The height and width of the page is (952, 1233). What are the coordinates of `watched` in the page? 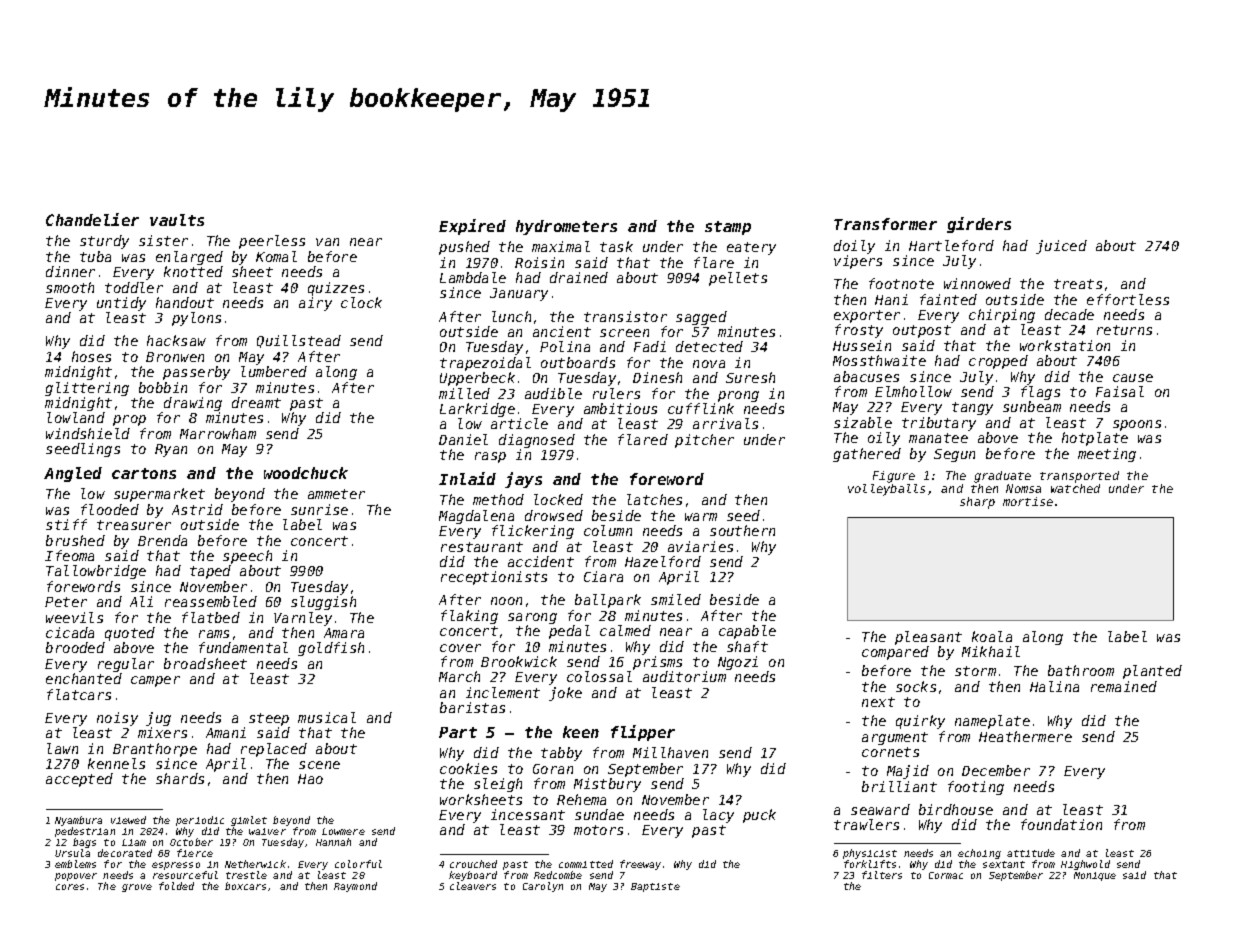 It's located at (1075, 488).
